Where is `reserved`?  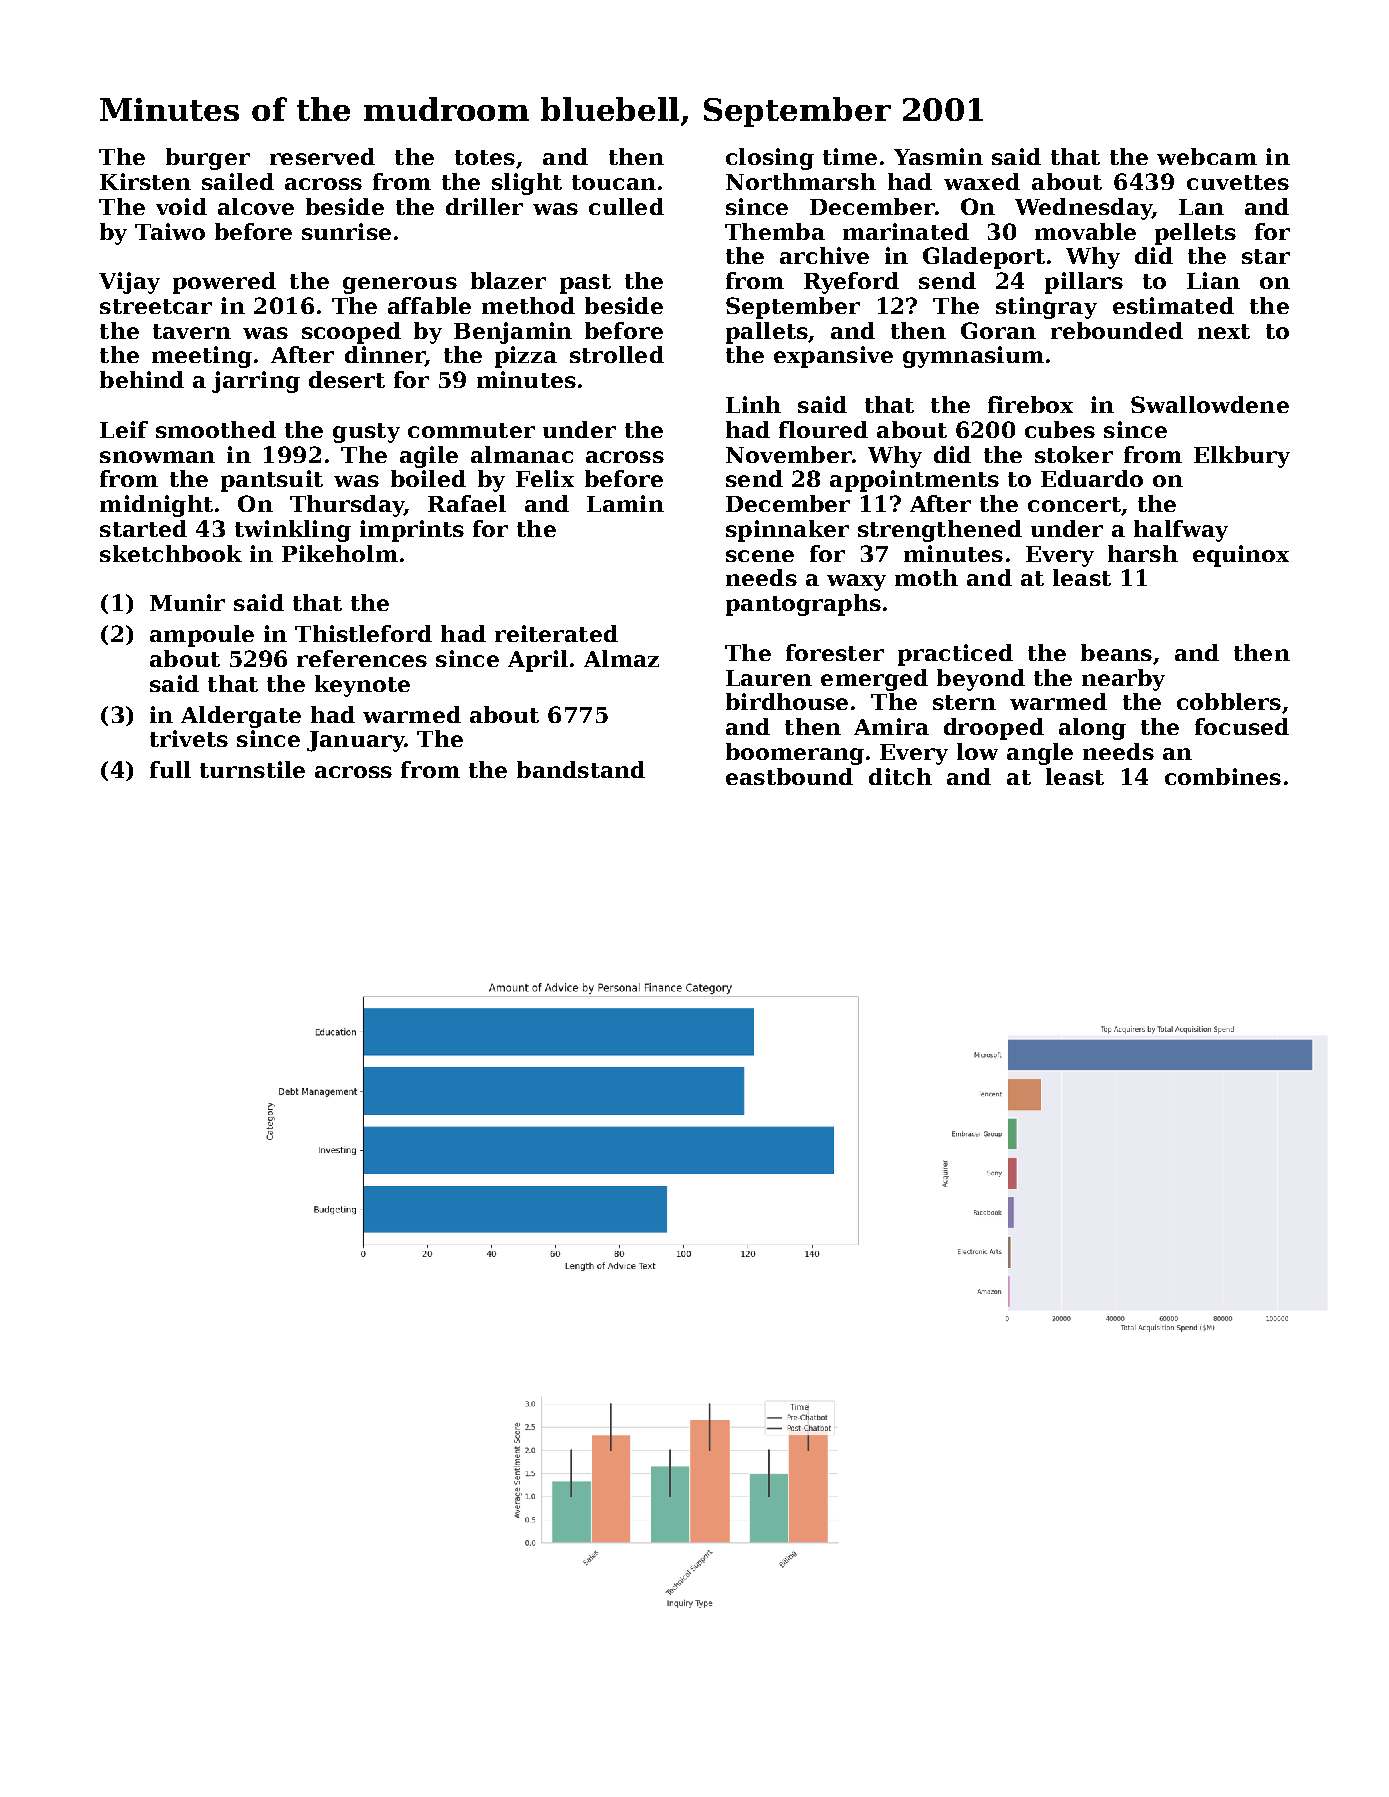 reserved is located at coordinates (322, 156).
